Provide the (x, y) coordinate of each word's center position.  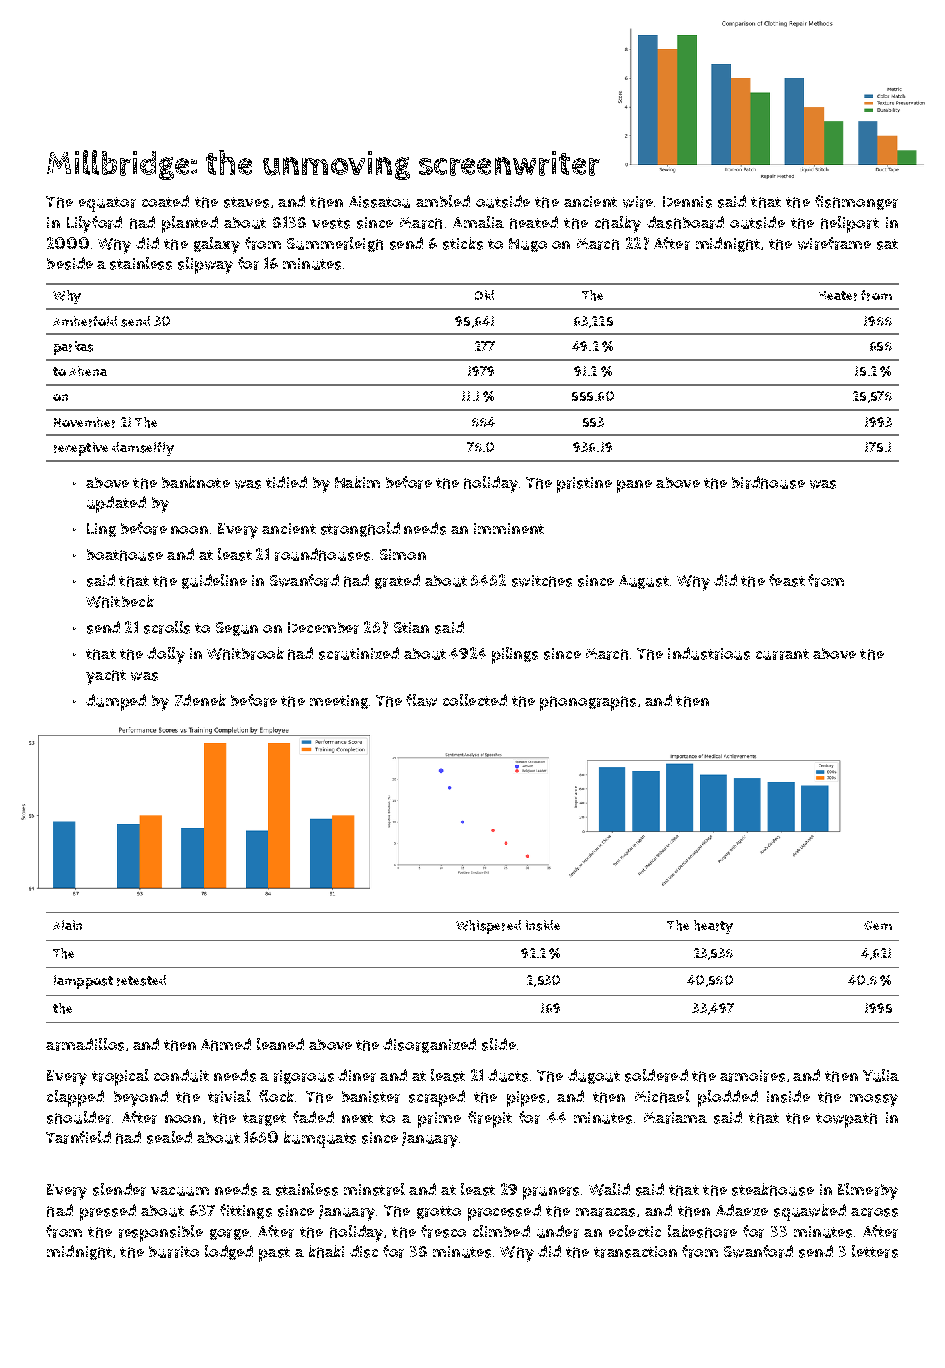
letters (875, 1251)
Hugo (528, 245)
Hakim (357, 482)
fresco (443, 1231)
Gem (878, 925)
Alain (67, 925)
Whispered (488, 927)
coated (165, 201)
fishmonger (856, 202)
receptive (81, 449)
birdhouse (768, 482)
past (274, 1254)
